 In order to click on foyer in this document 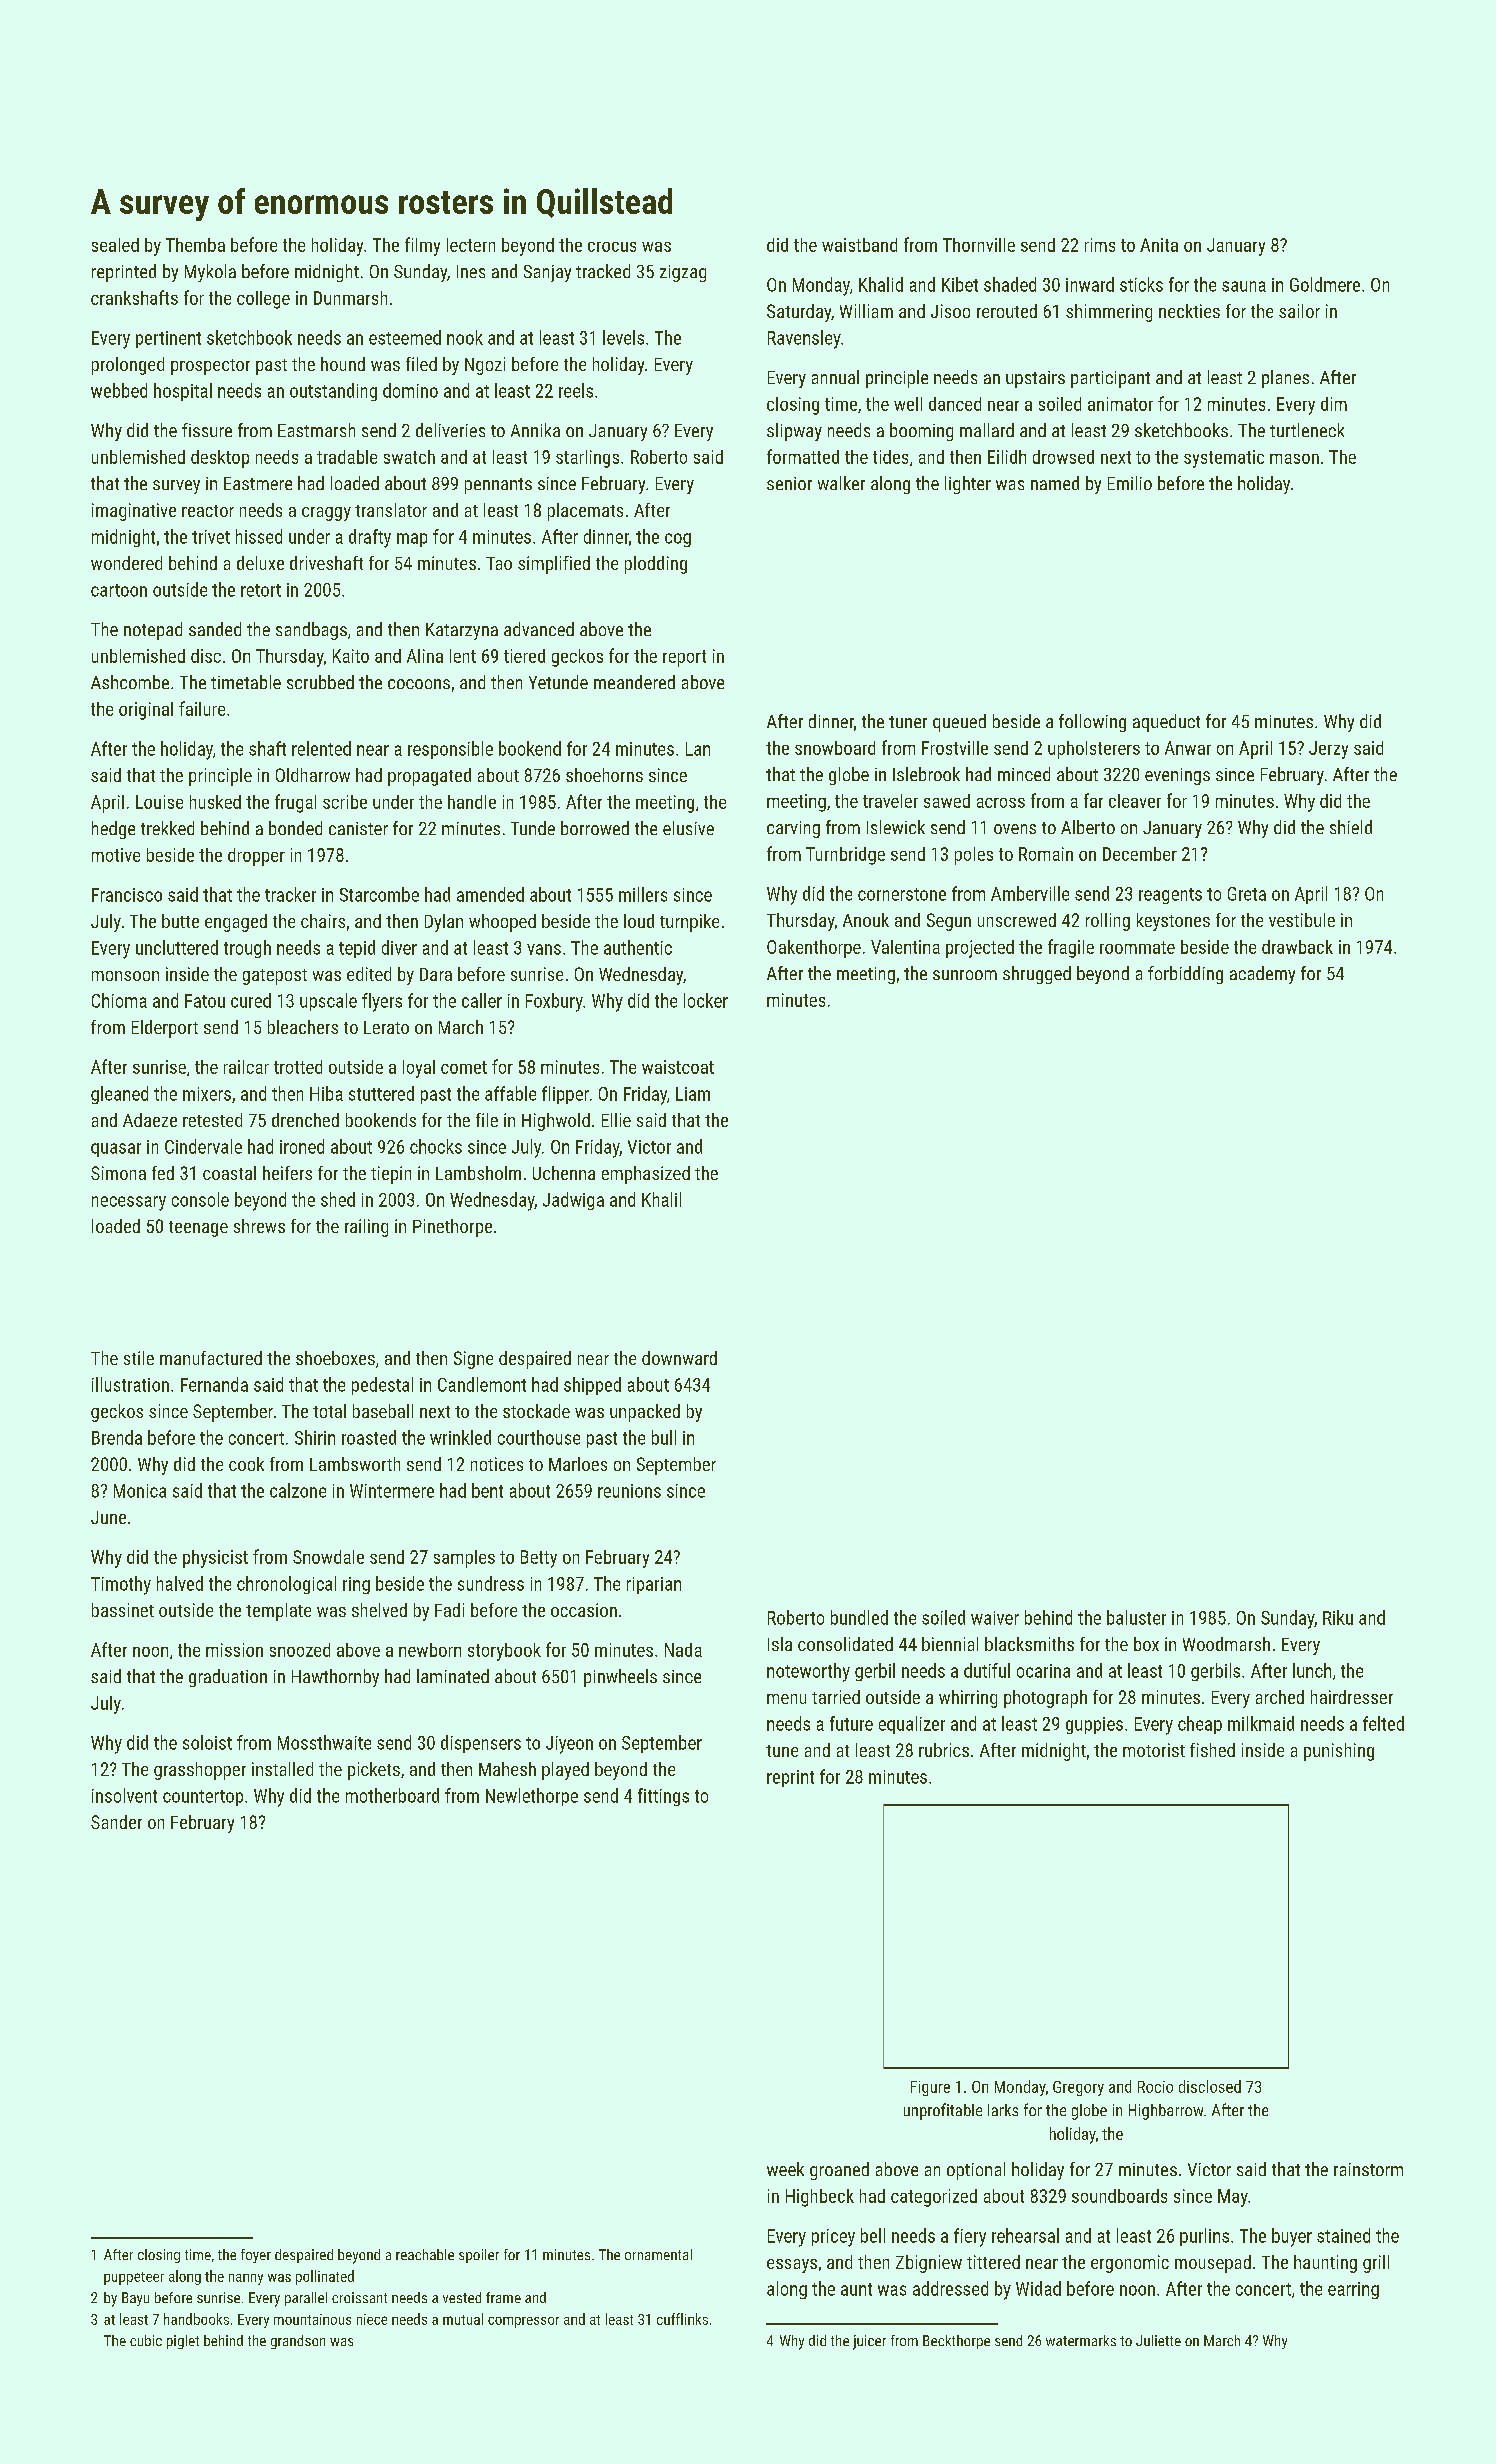, I will do `click(256, 2256)`.
